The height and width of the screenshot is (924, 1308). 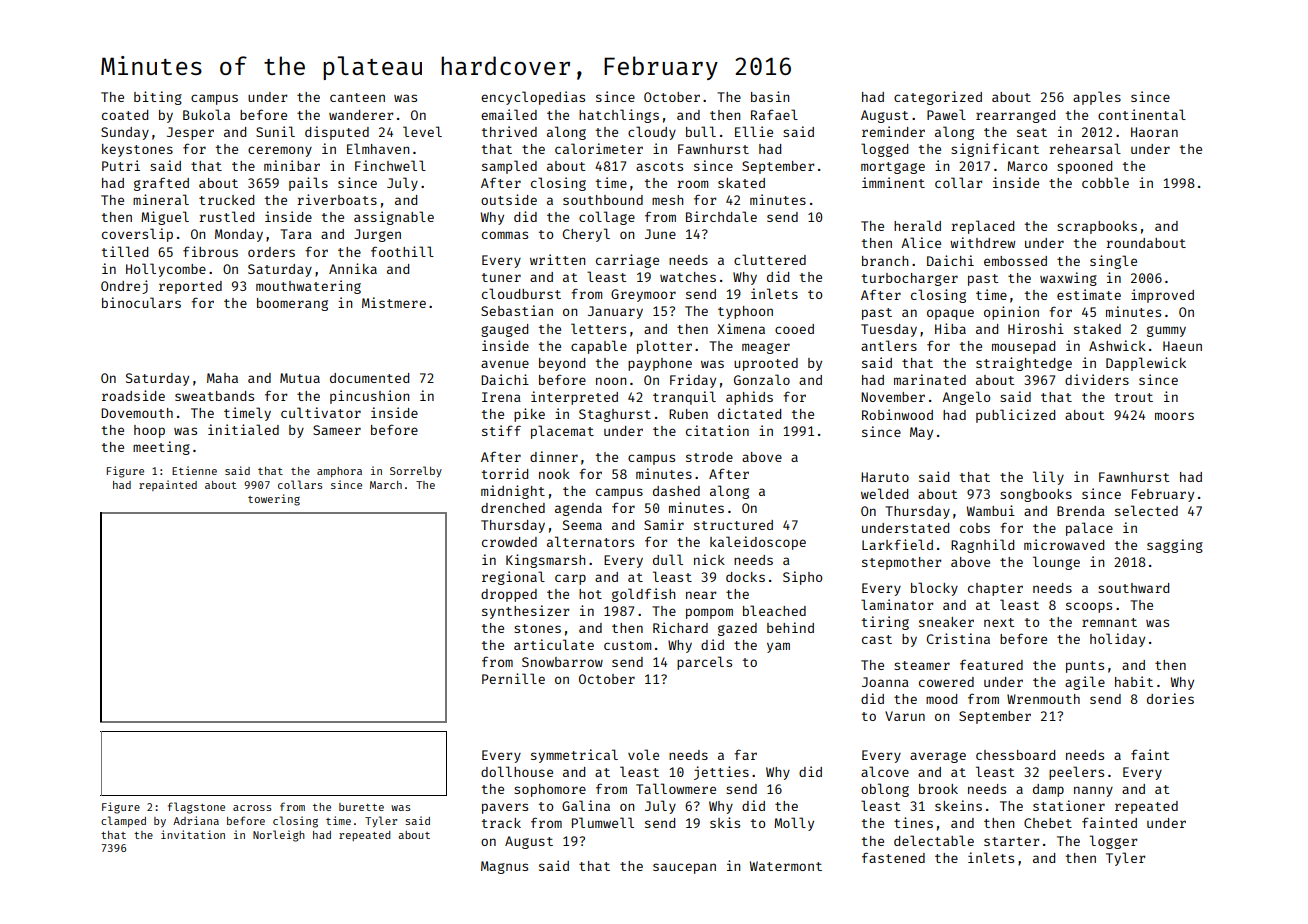 What do you see at coordinates (893, 857) in the screenshot?
I see `fastened` at bounding box center [893, 857].
